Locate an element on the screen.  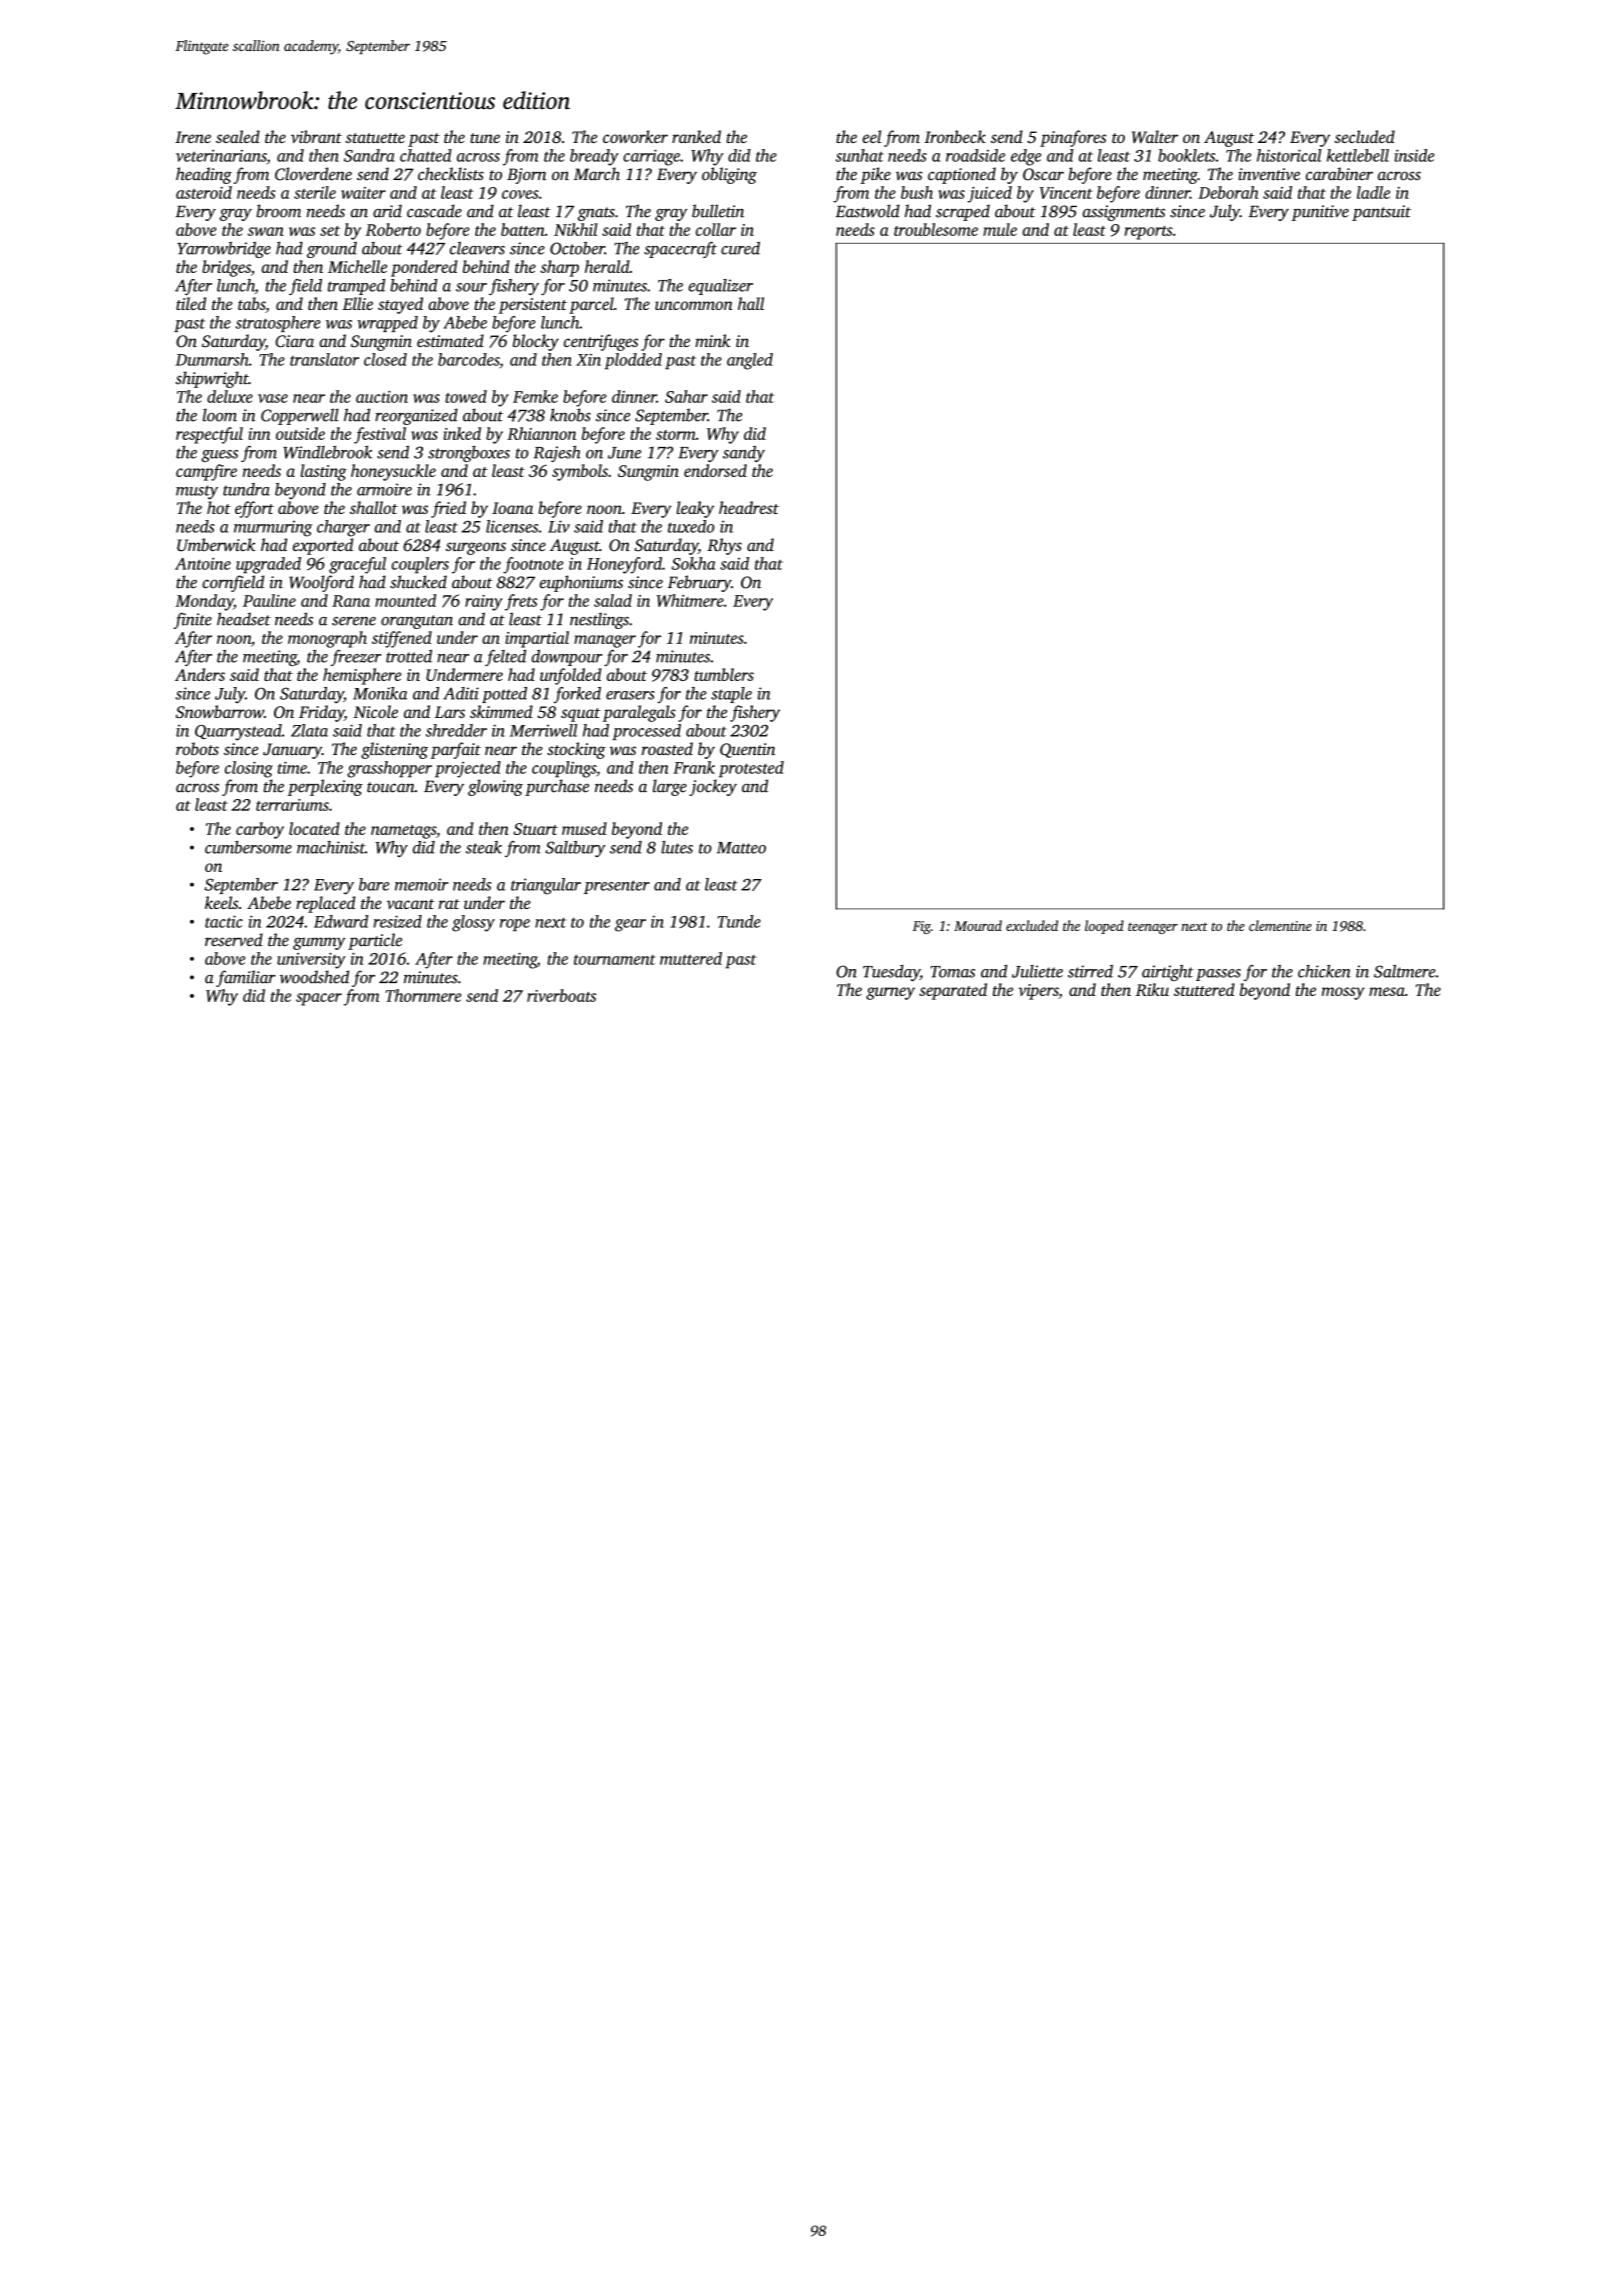
tumblers is located at coordinates (724, 674).
